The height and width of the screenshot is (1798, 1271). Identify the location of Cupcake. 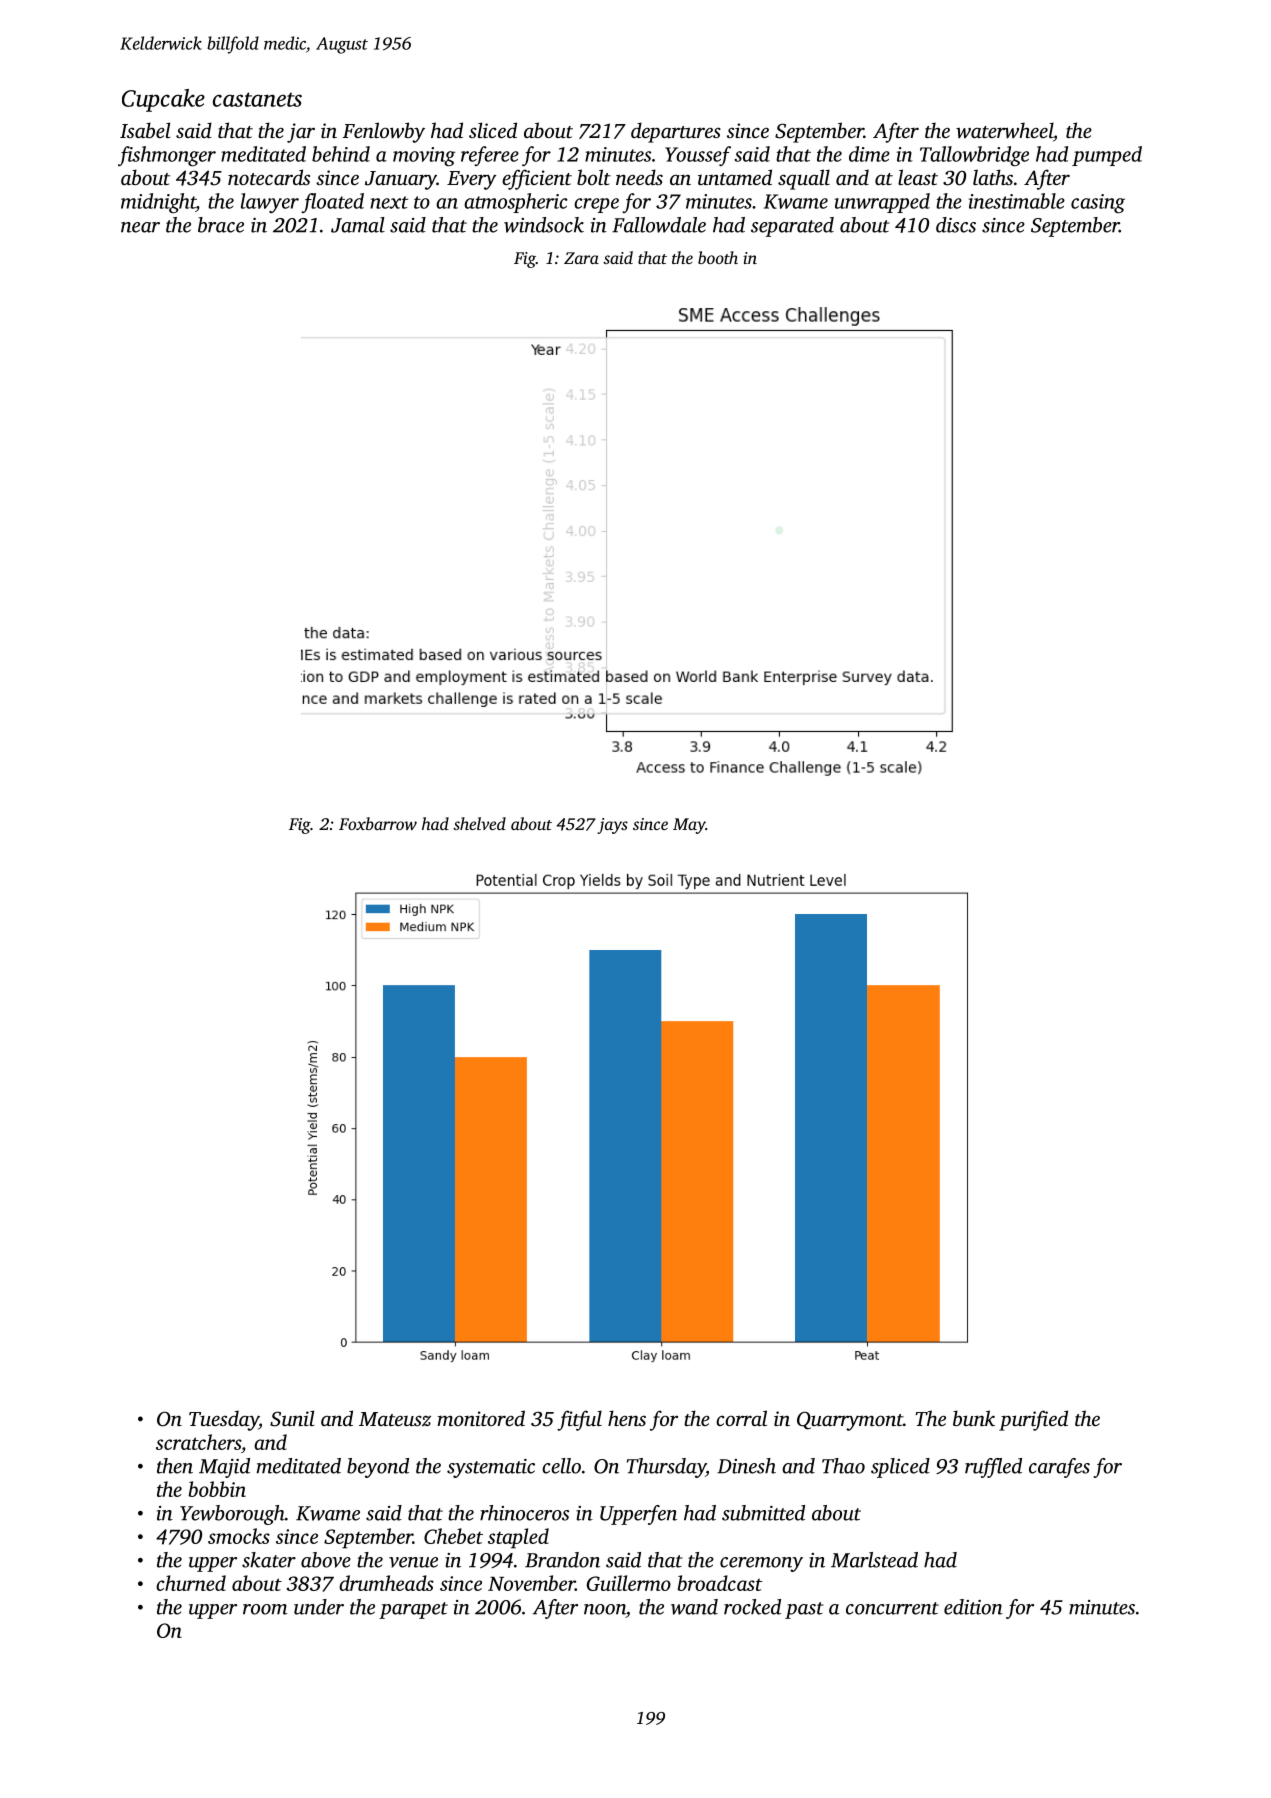
(163, 100).
